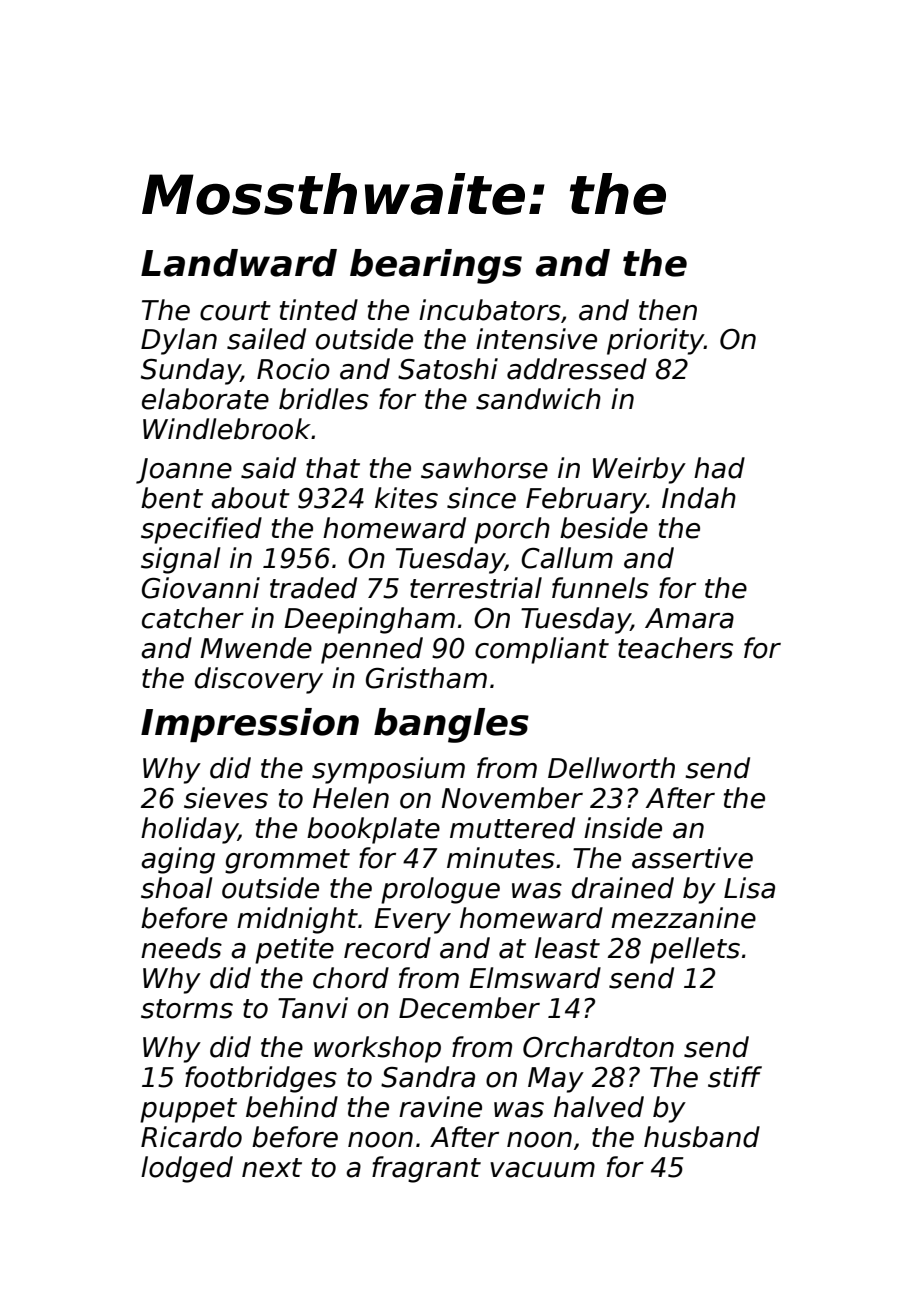 The image size is (924, 1311). What do you see at coordinates (542, 1170) in the image?
I see `vacuum` at bounding box center [542, 1170].
